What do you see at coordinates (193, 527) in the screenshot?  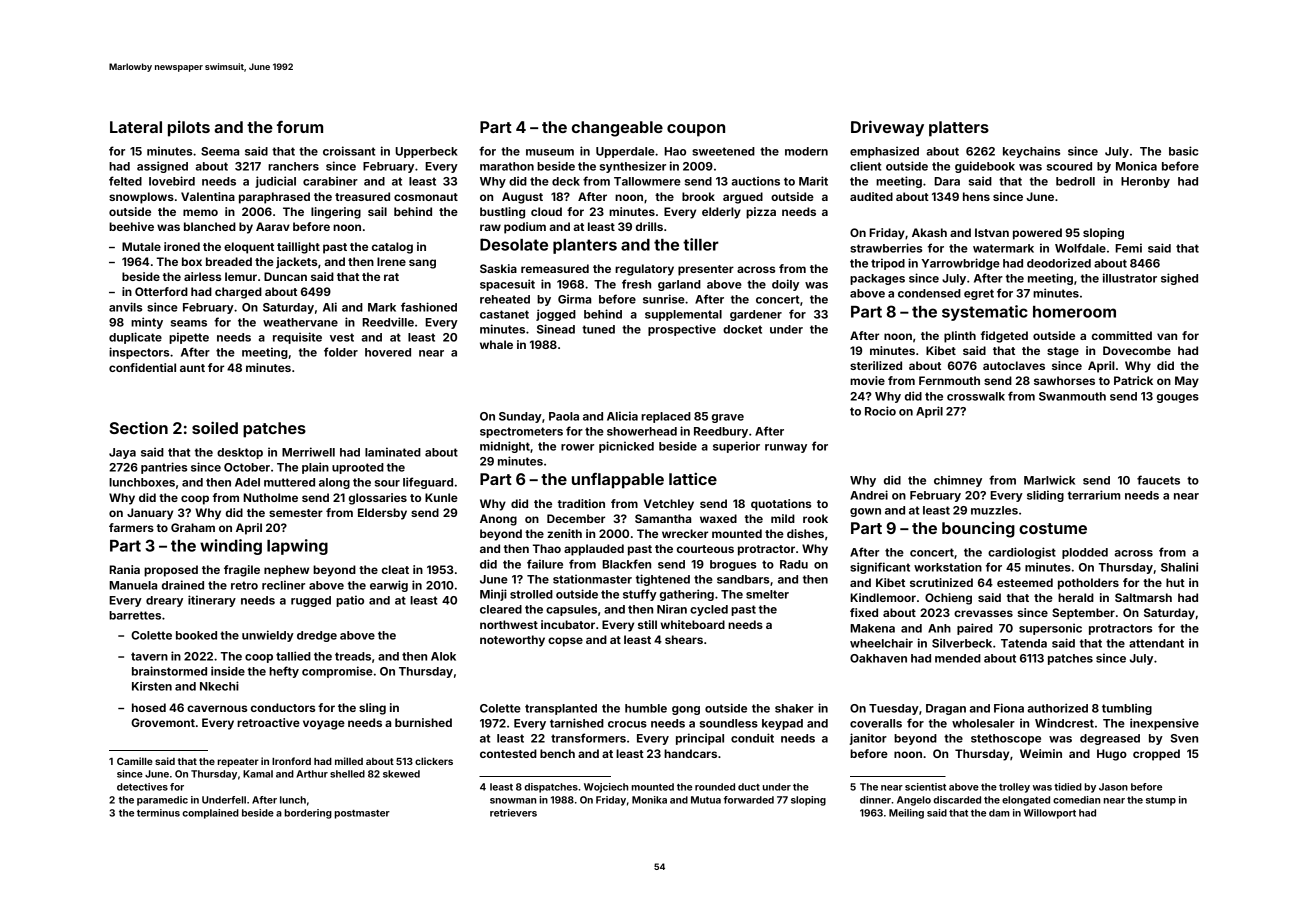 I see `Graham` at bounding box center [193, 527].
